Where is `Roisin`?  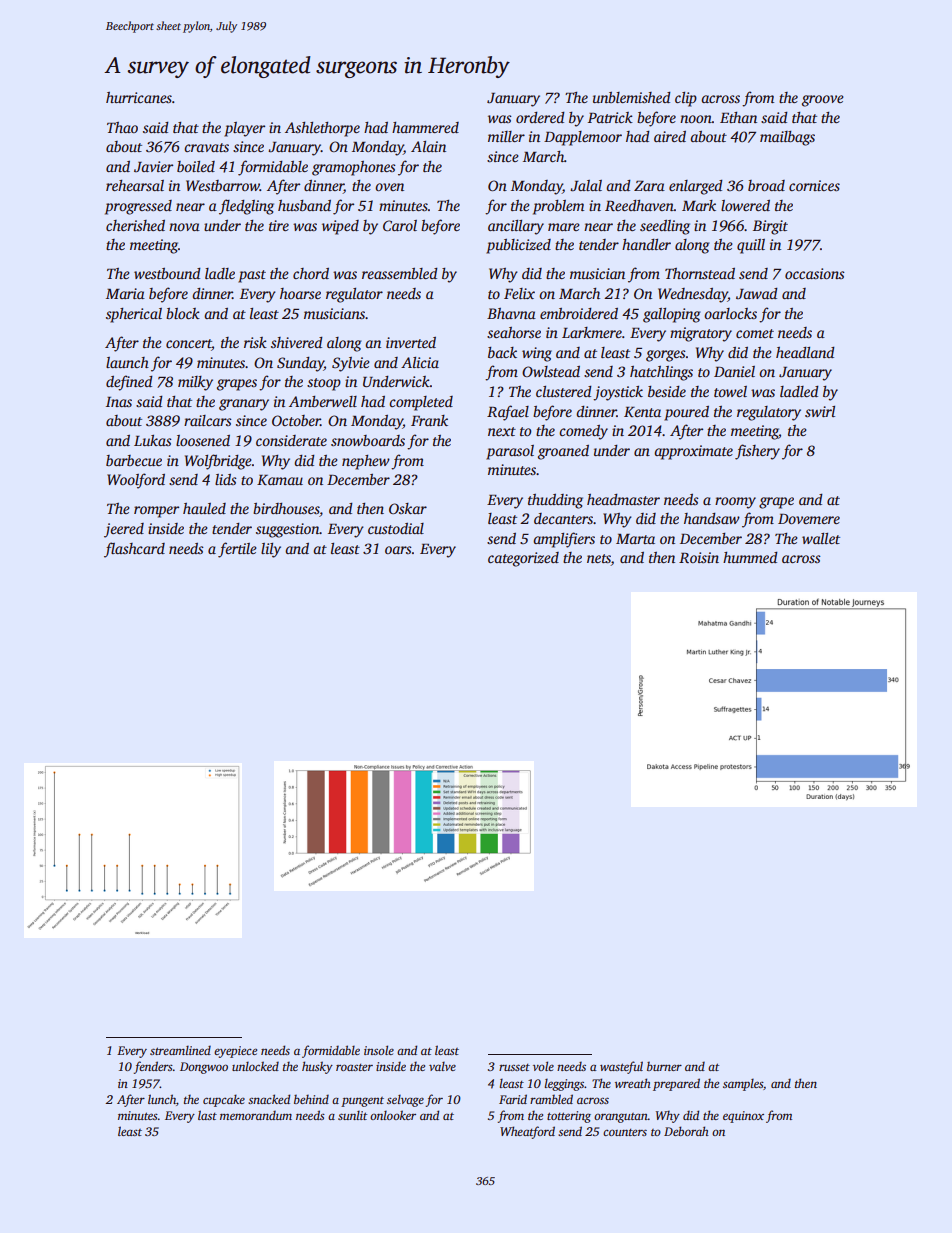
Roisin is located at coordinates (699, 557).
